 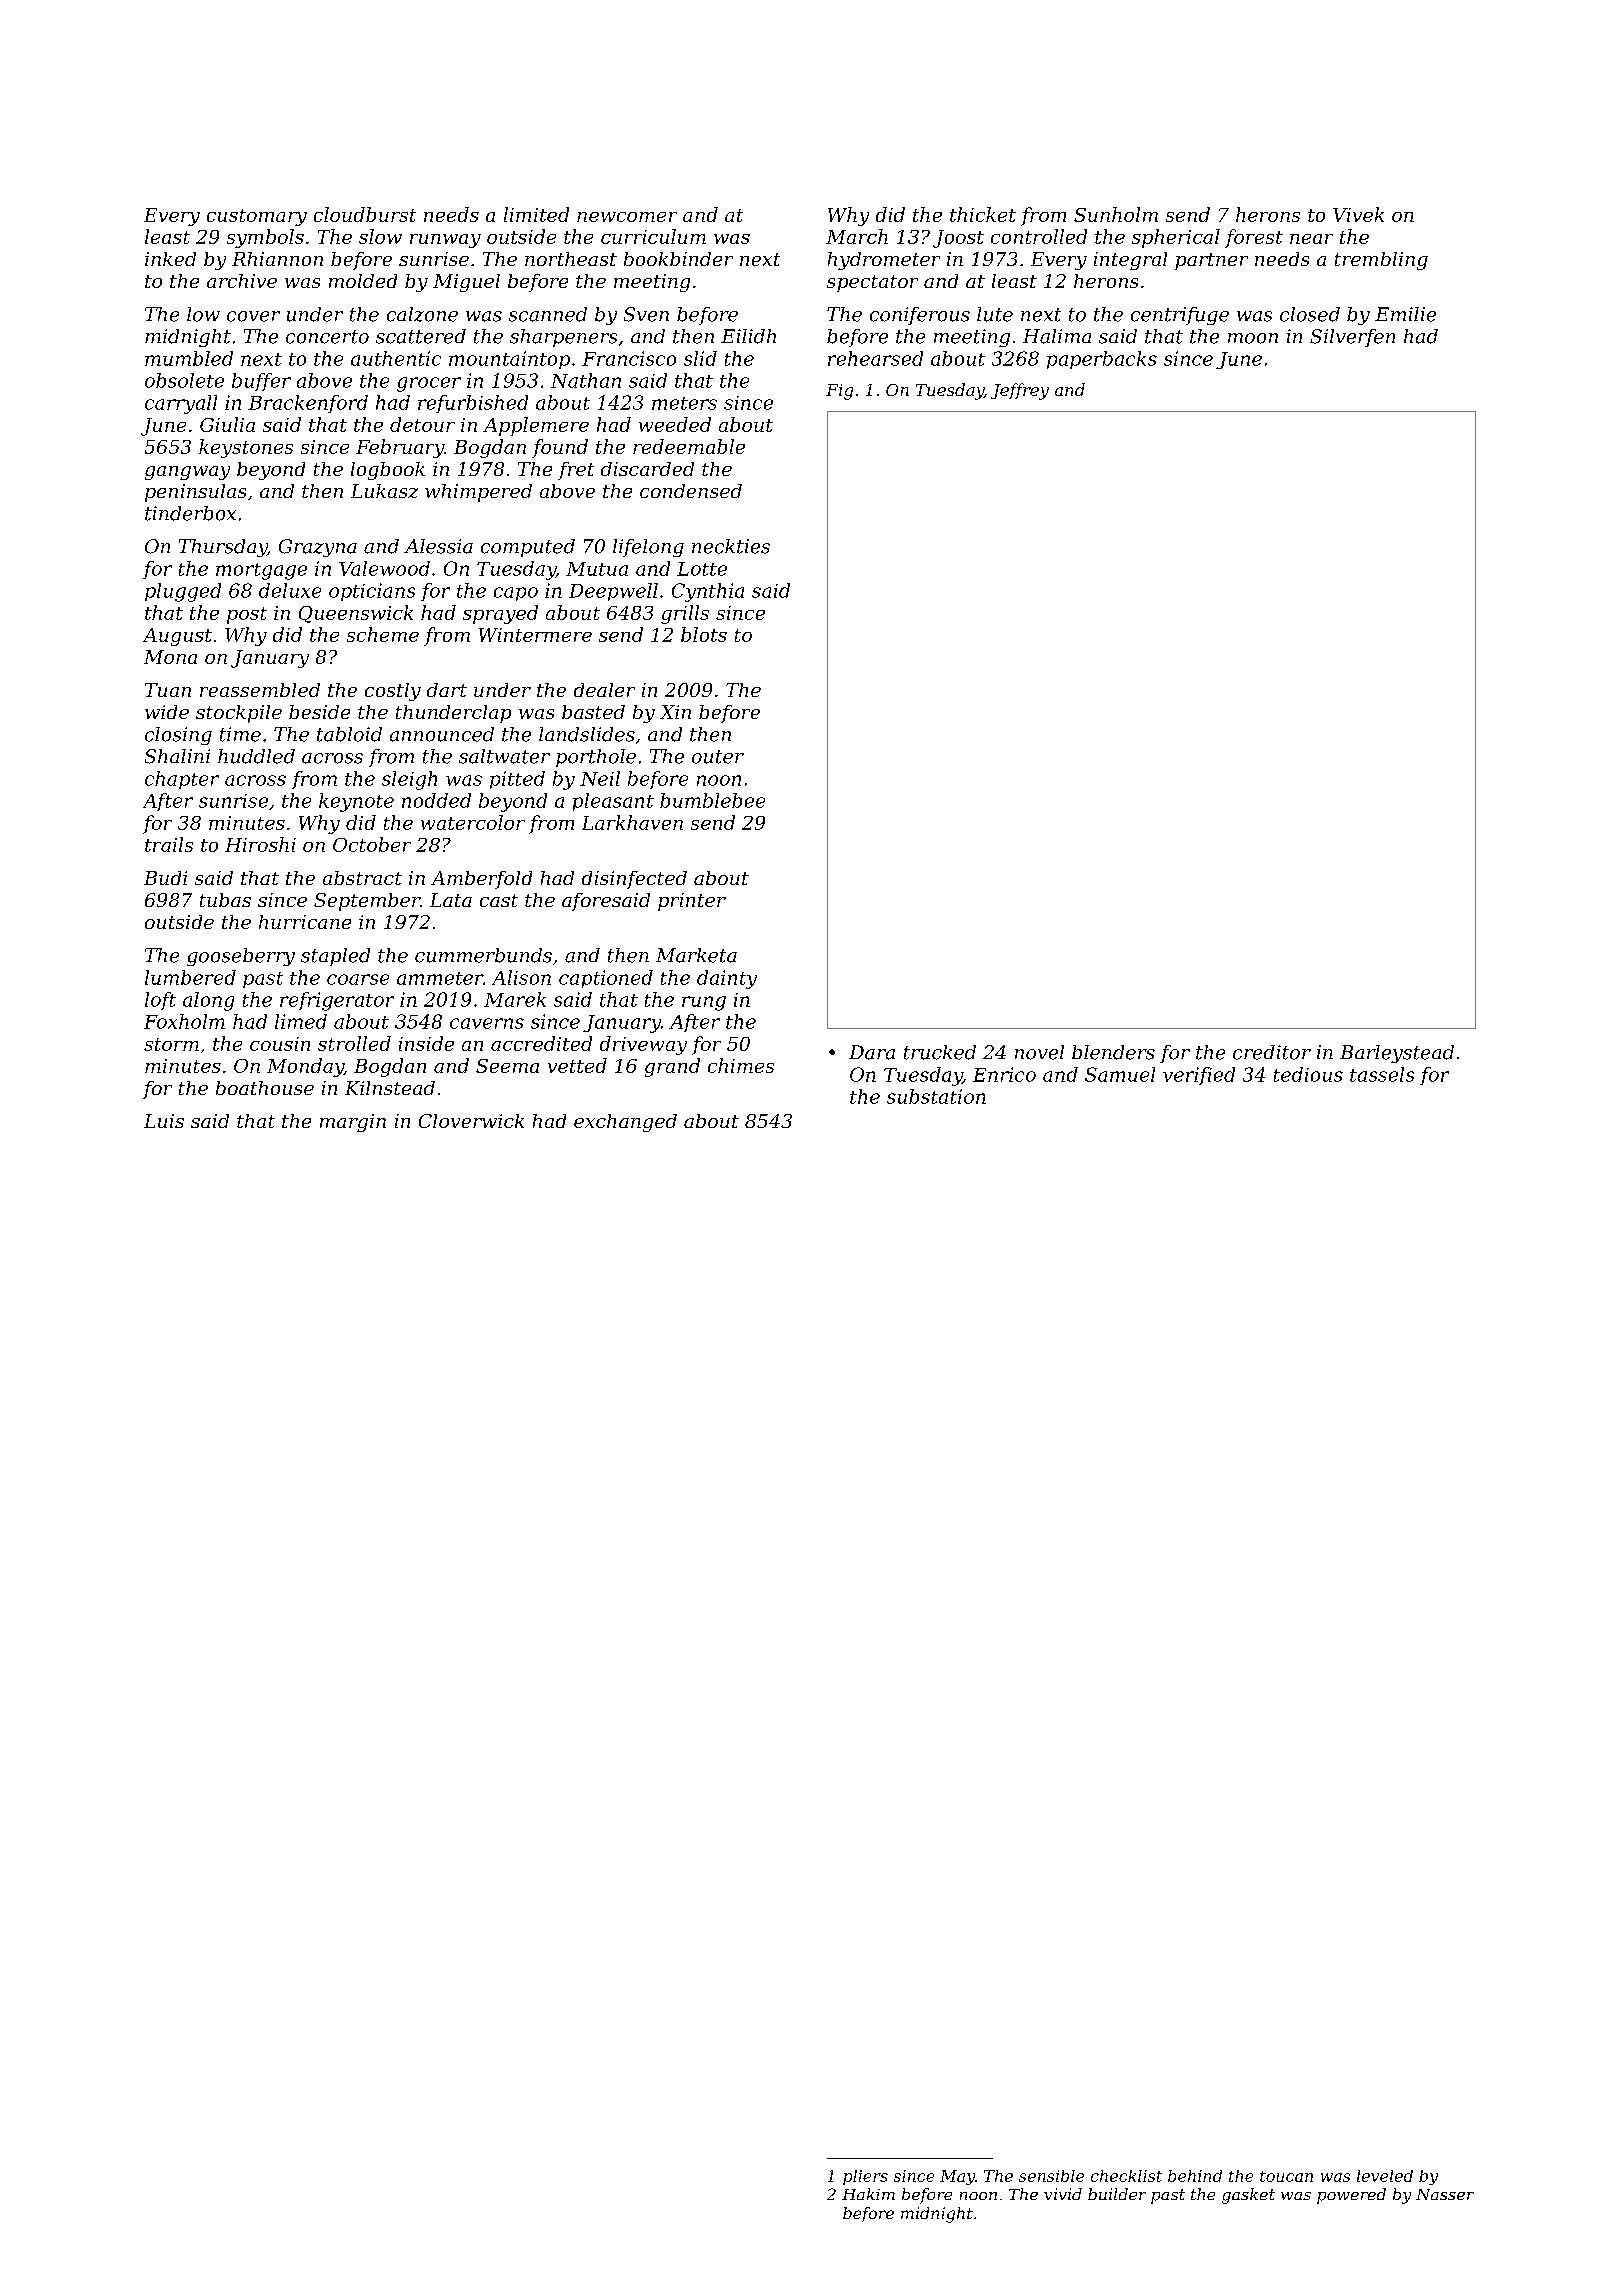 I want to click on October, so click(x=372, y=844).
